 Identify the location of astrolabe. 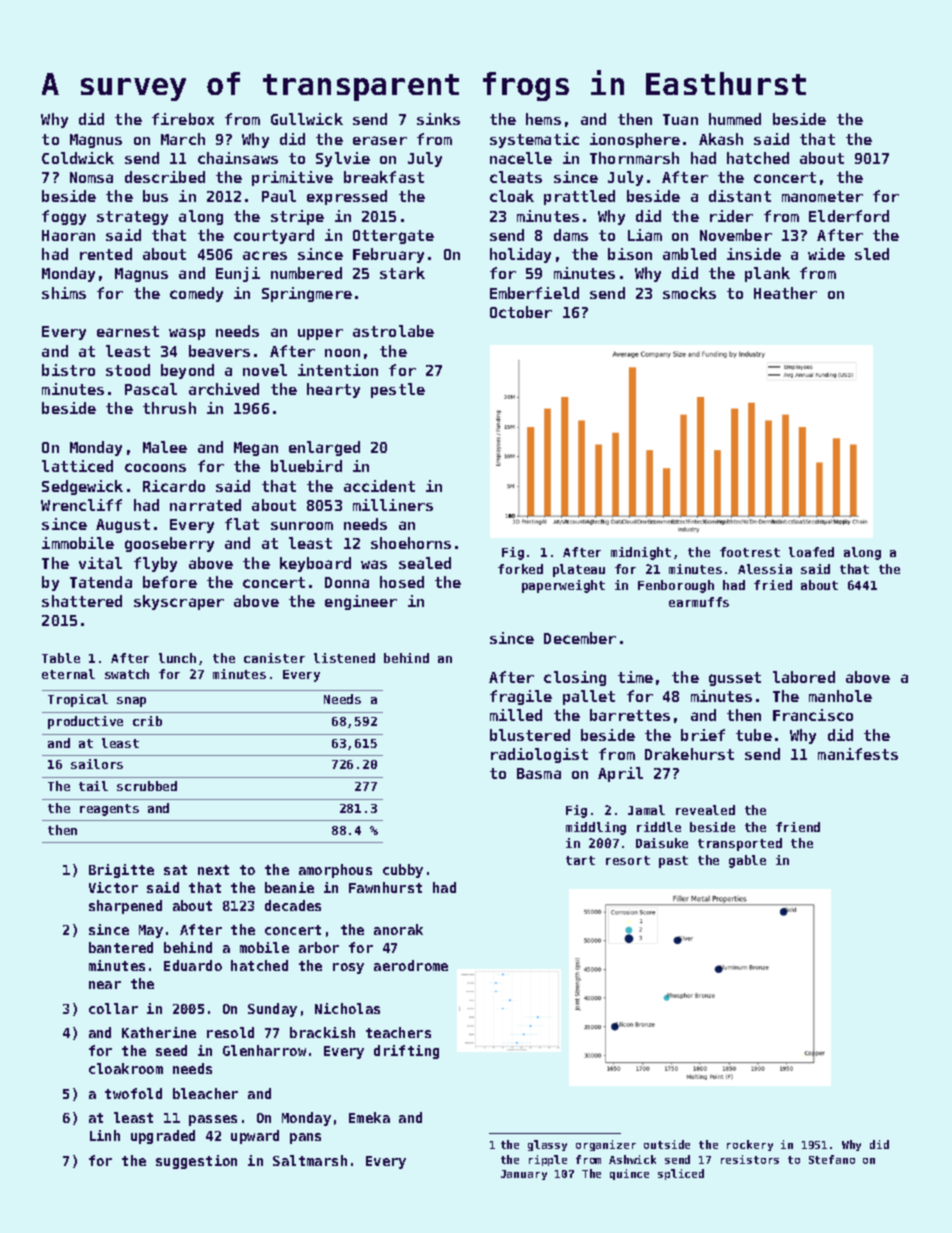
(393, 331).
